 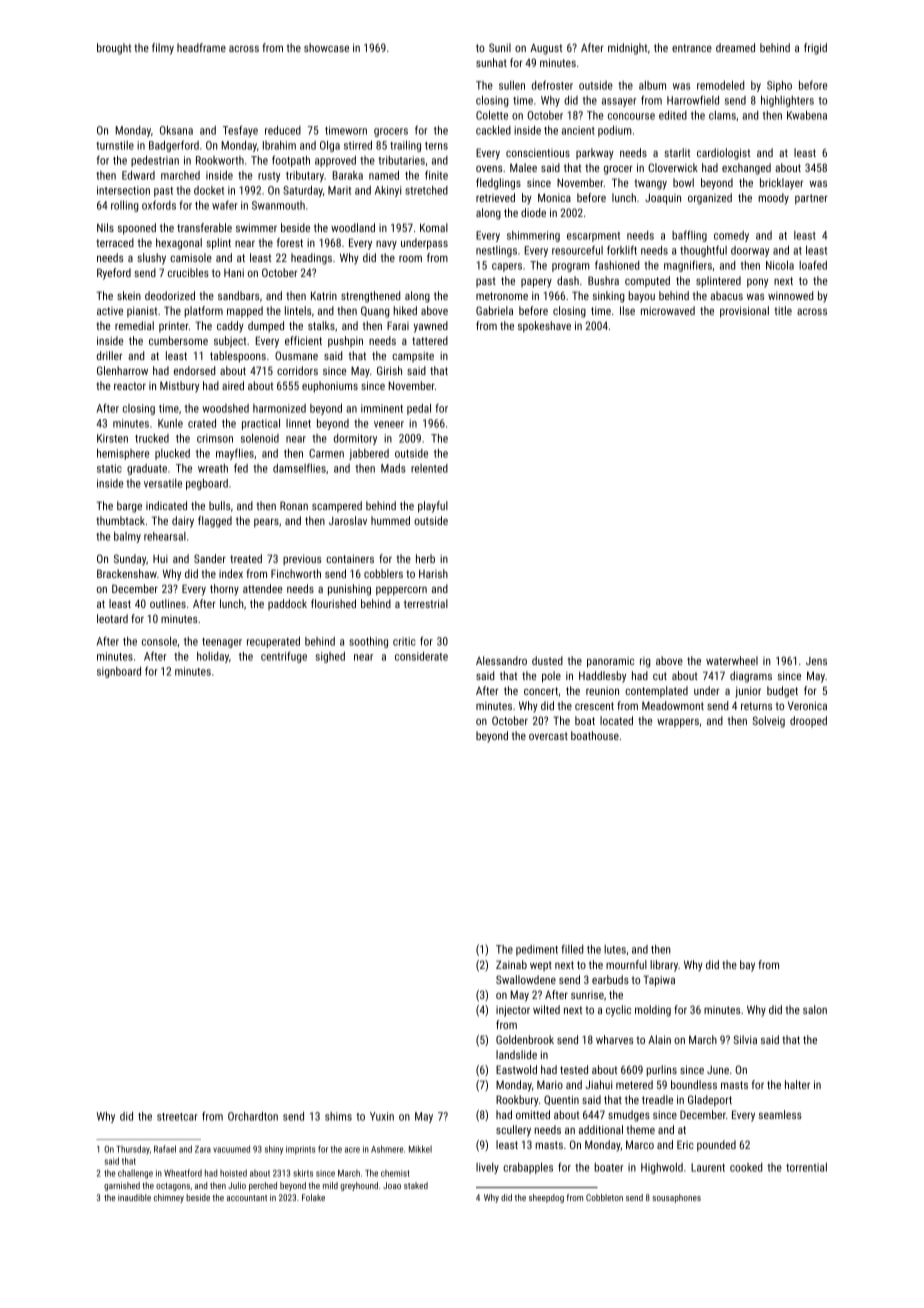 I want to click on brought, so click(x=114, y=49).
